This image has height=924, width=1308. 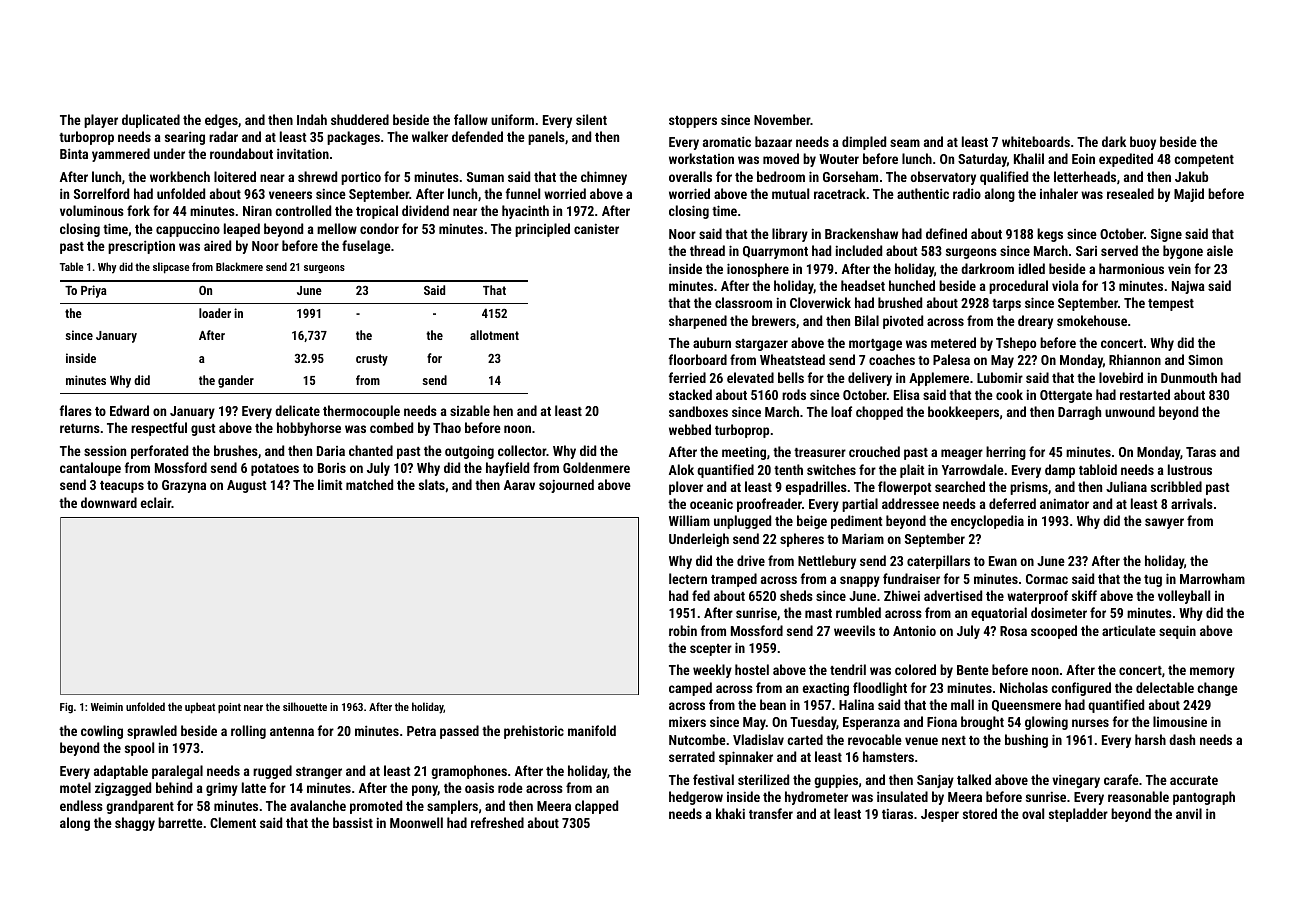 I want to click on chanted, so click(x=371, y=450).
